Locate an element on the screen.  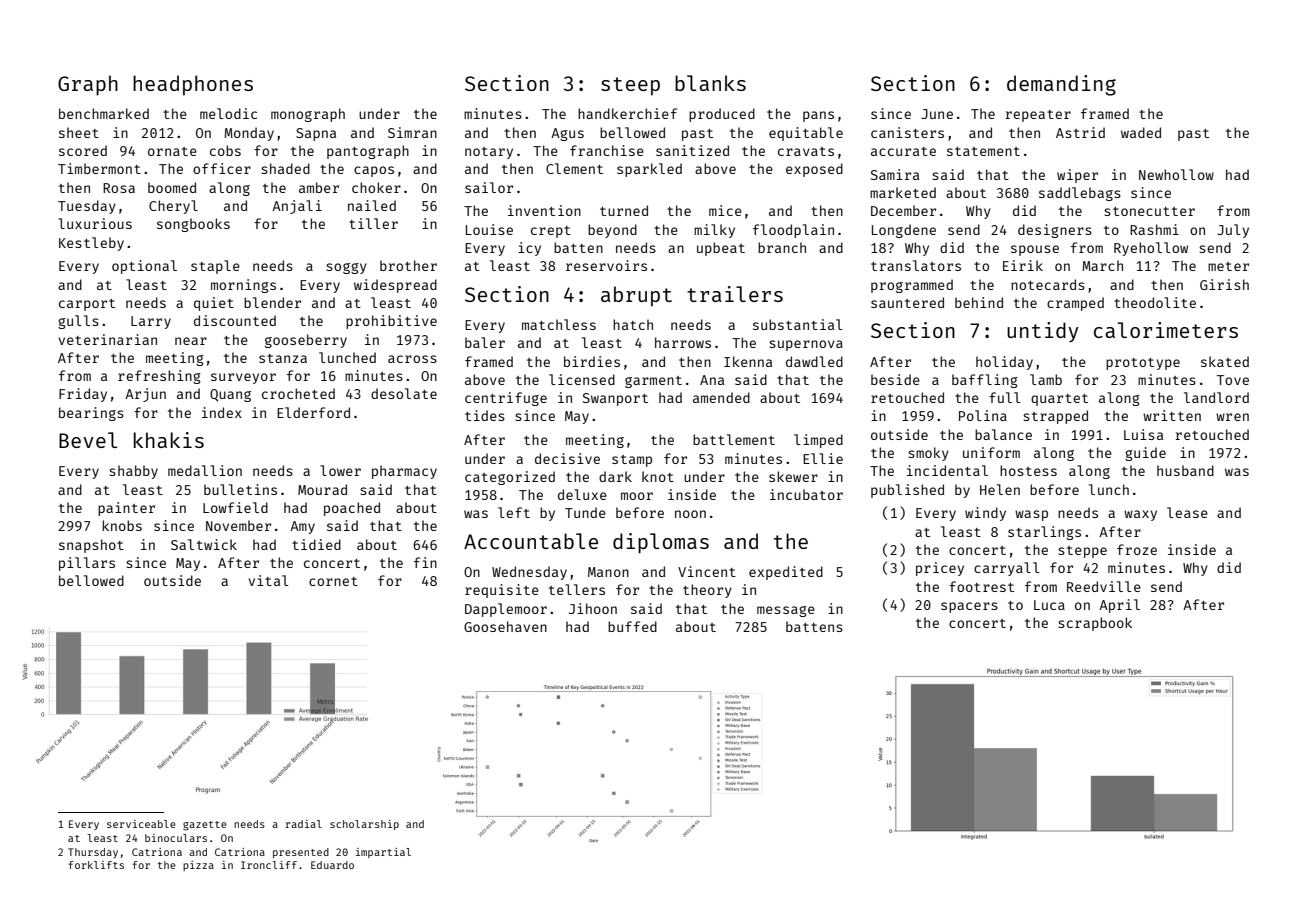
headphones is located at coordinates (193, 85).
